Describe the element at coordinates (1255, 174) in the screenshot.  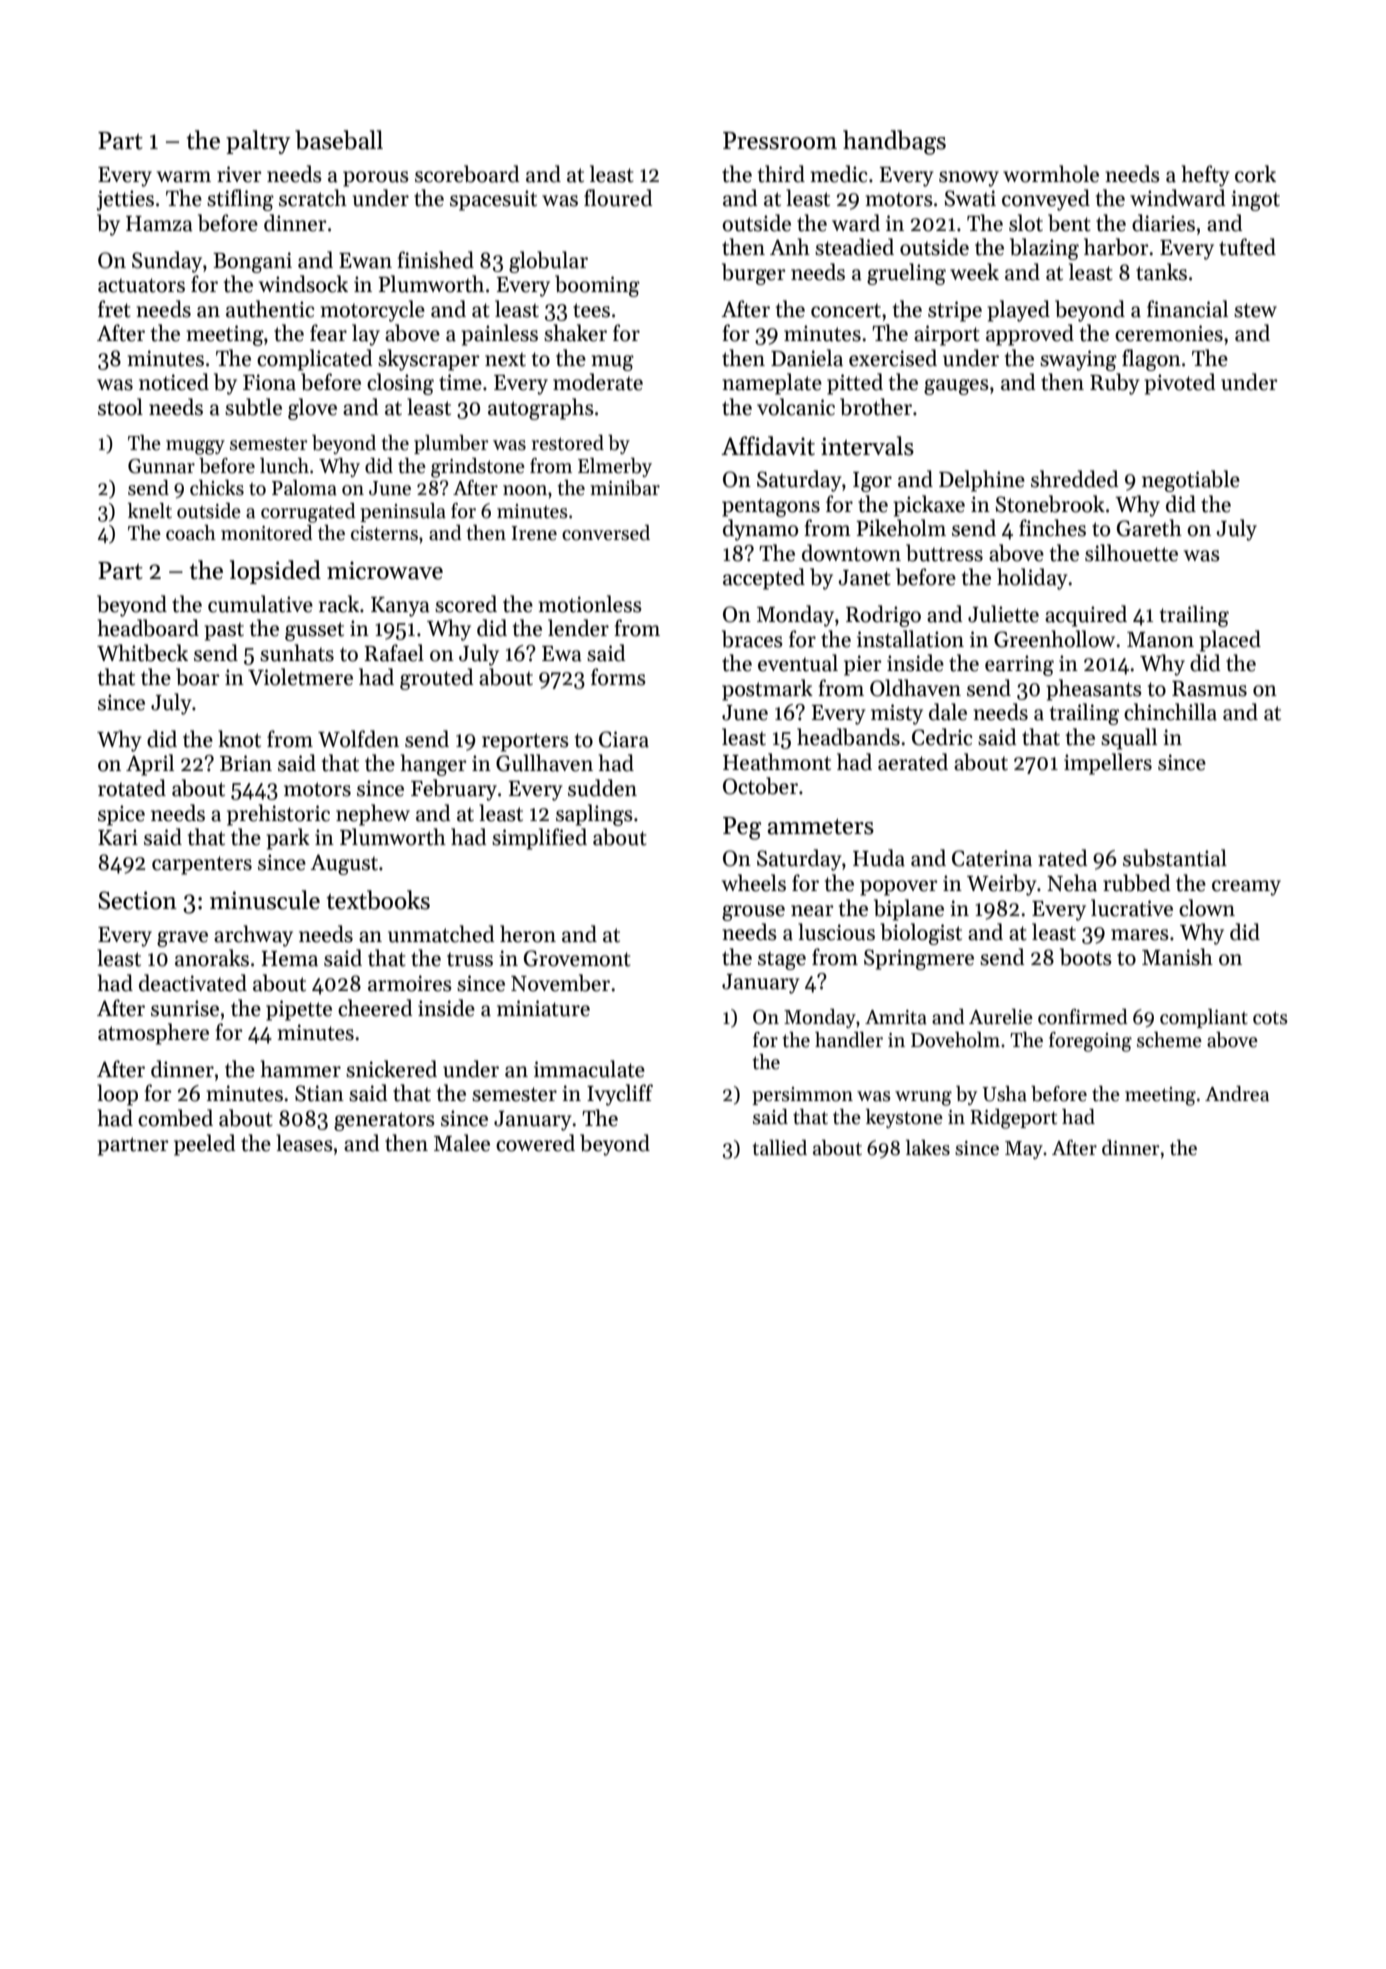
I see `cork` at that location.
